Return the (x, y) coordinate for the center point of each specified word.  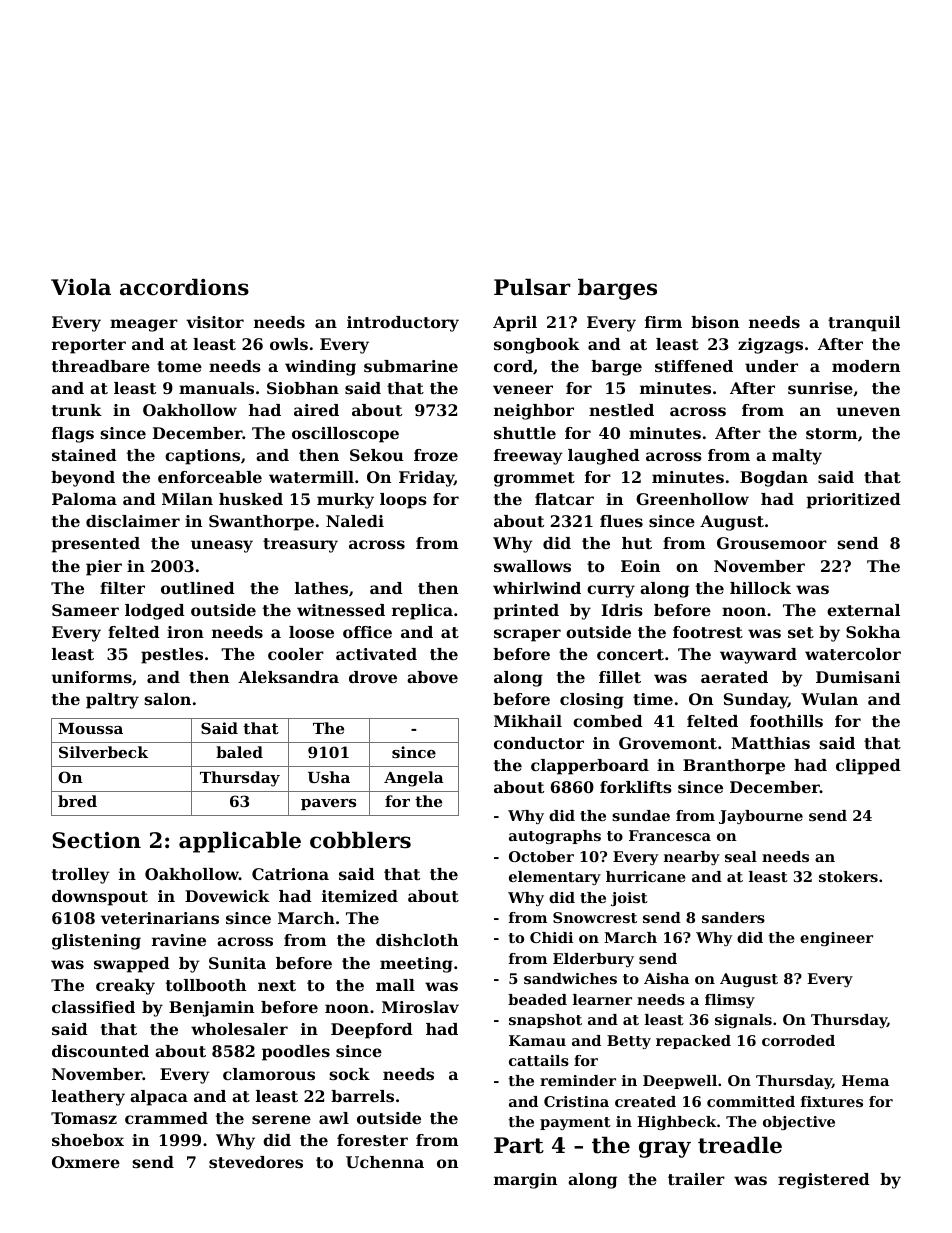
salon (167, 699)
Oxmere (86, 1162)
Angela (414, 779)
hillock (760, 588)
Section (96, 840)
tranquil (864, 324)
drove (373, 677)
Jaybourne (761, 817)
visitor (215, 322)
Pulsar (532, 287)
